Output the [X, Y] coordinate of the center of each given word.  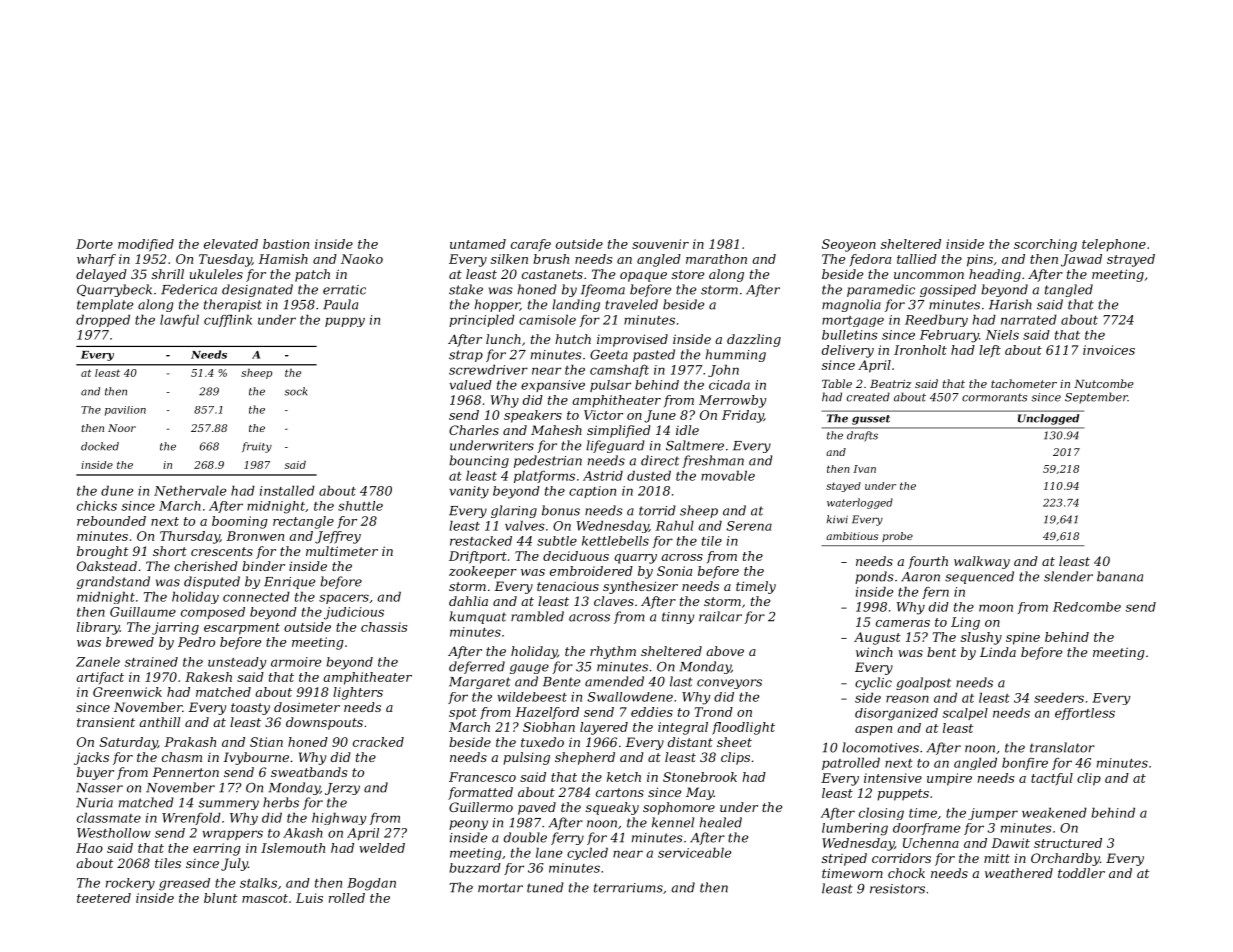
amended [614, 681]
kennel [673, 822]
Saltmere [695, 445]
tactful [1052, 779]
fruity [257, 447]
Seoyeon [849, 245]
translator [1062, 747]
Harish [1010, 304]
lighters [358, 693]
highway [339, 818]
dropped [103, 320]
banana [1120, 576]
